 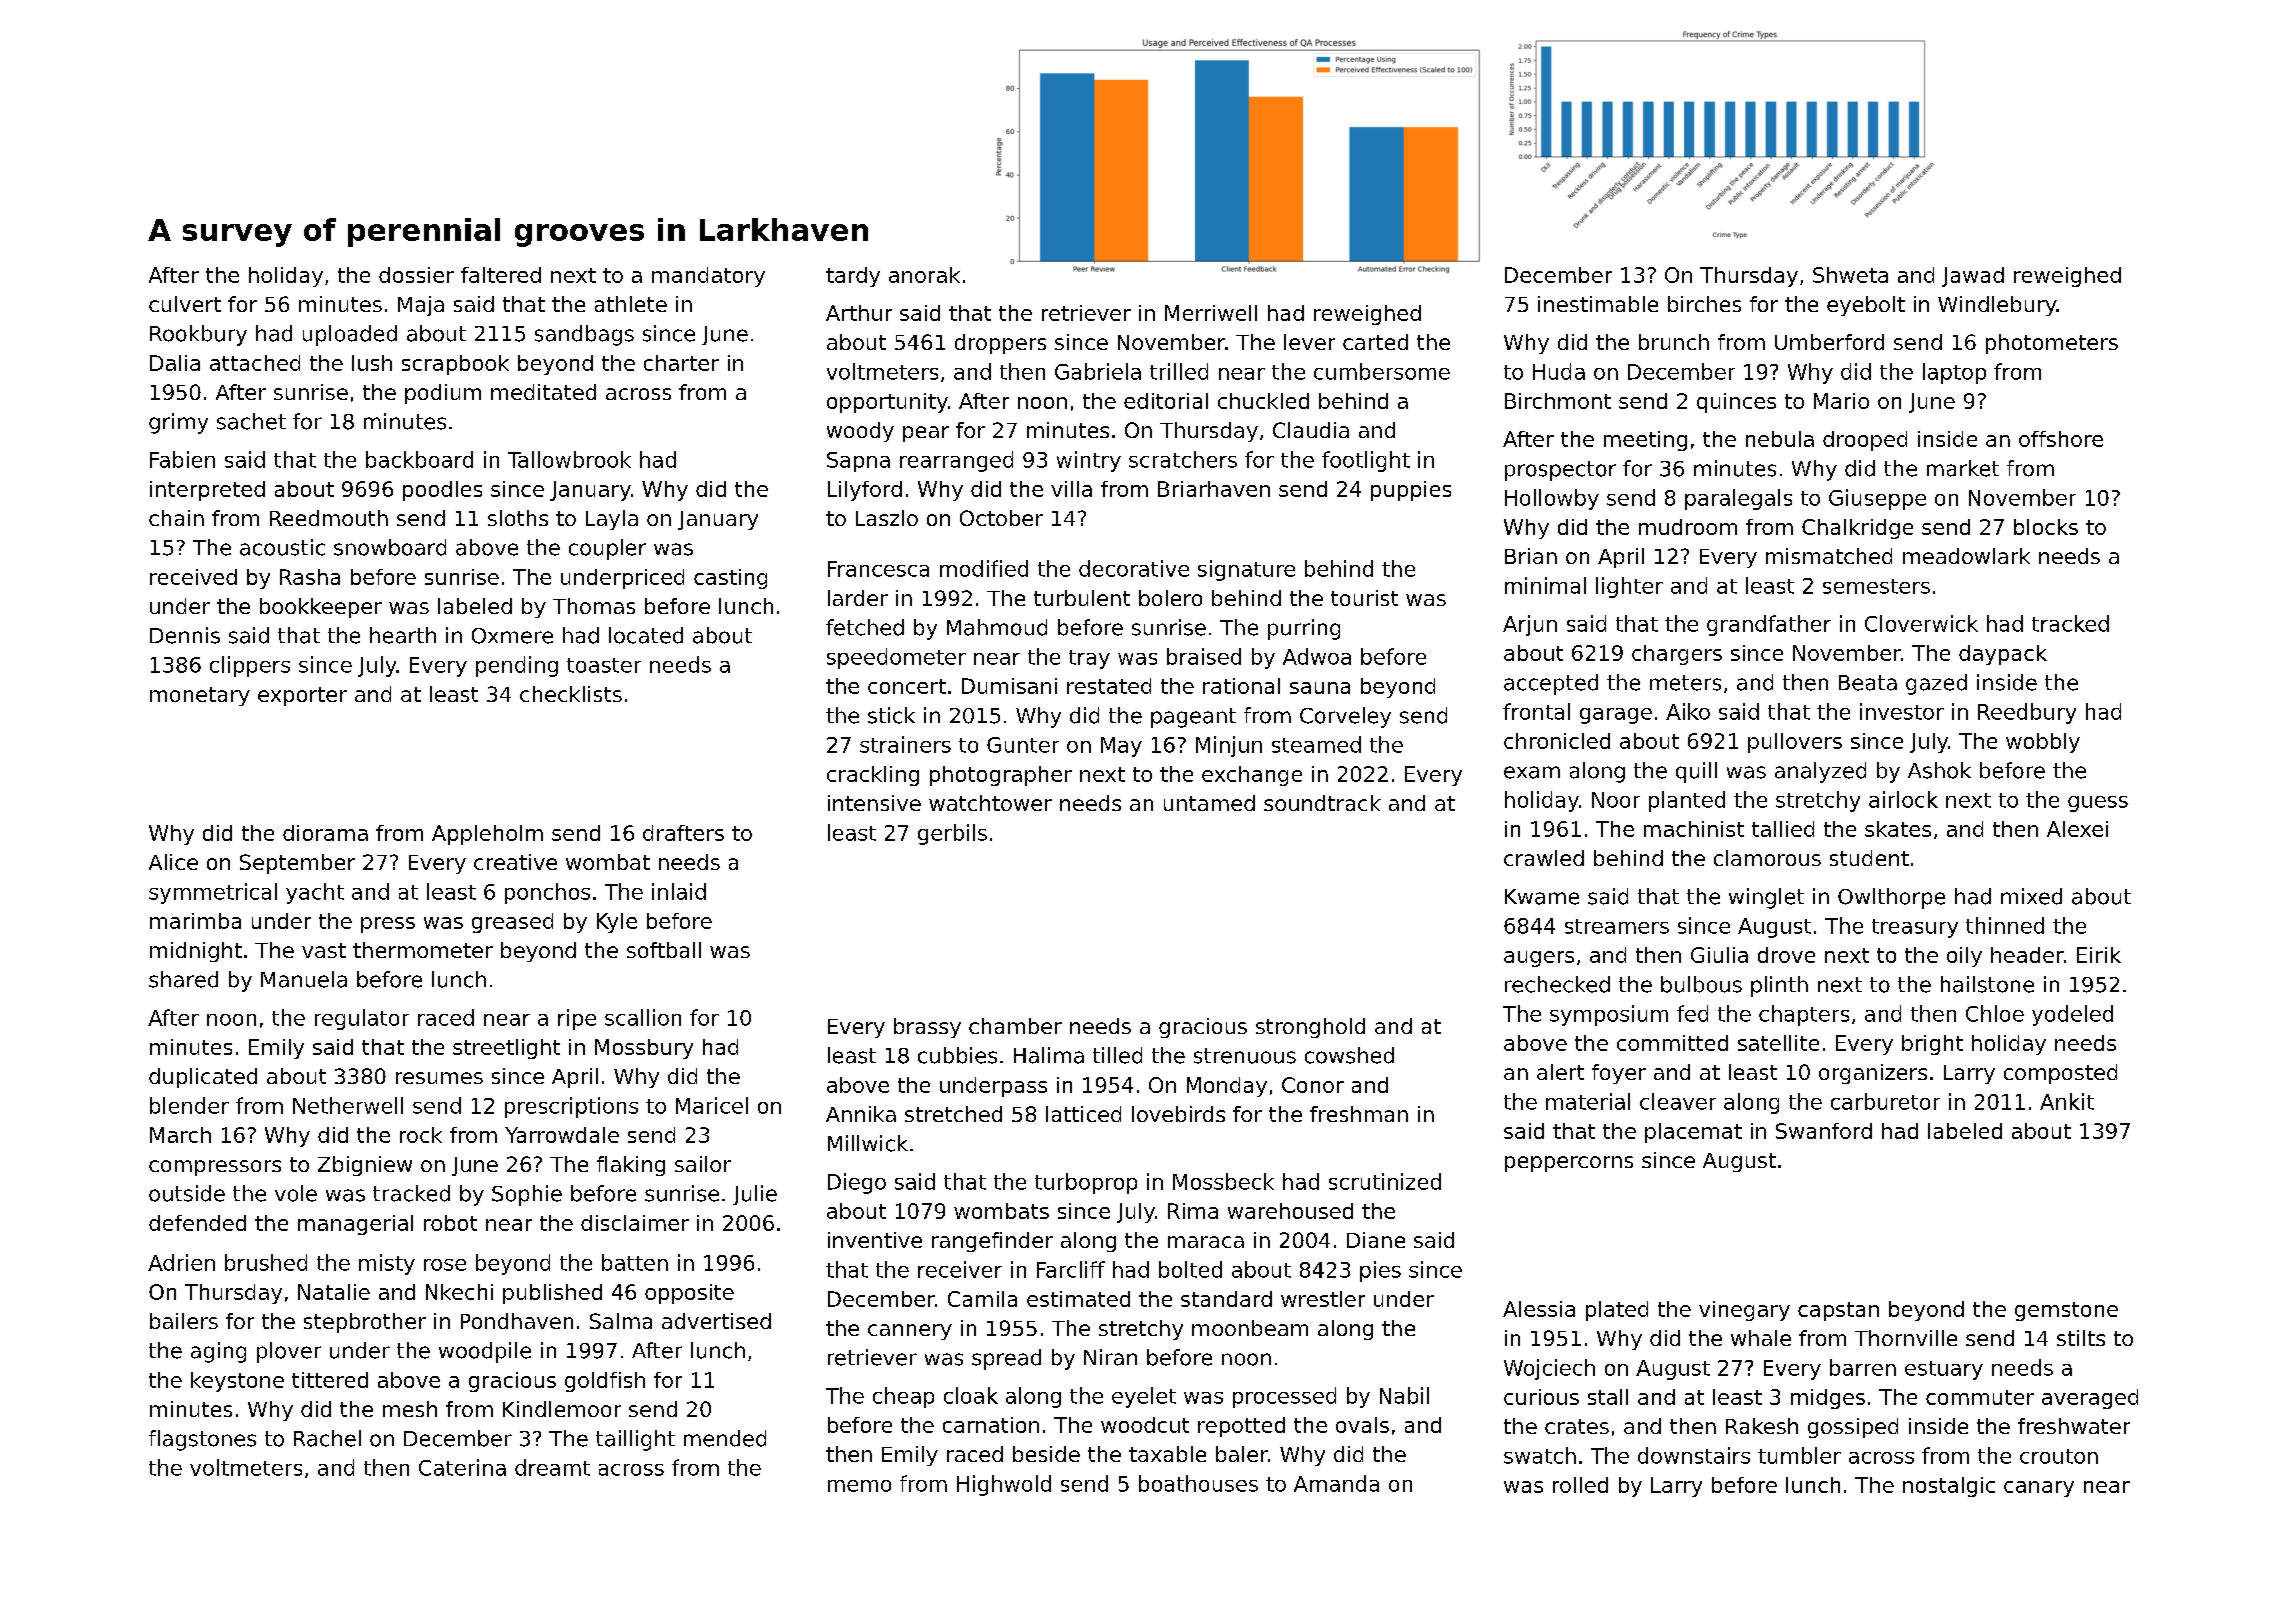 What do you see at coordinates (1767, 858) in the document?
I see `clamorous` at bounding box center [1767, 858].
